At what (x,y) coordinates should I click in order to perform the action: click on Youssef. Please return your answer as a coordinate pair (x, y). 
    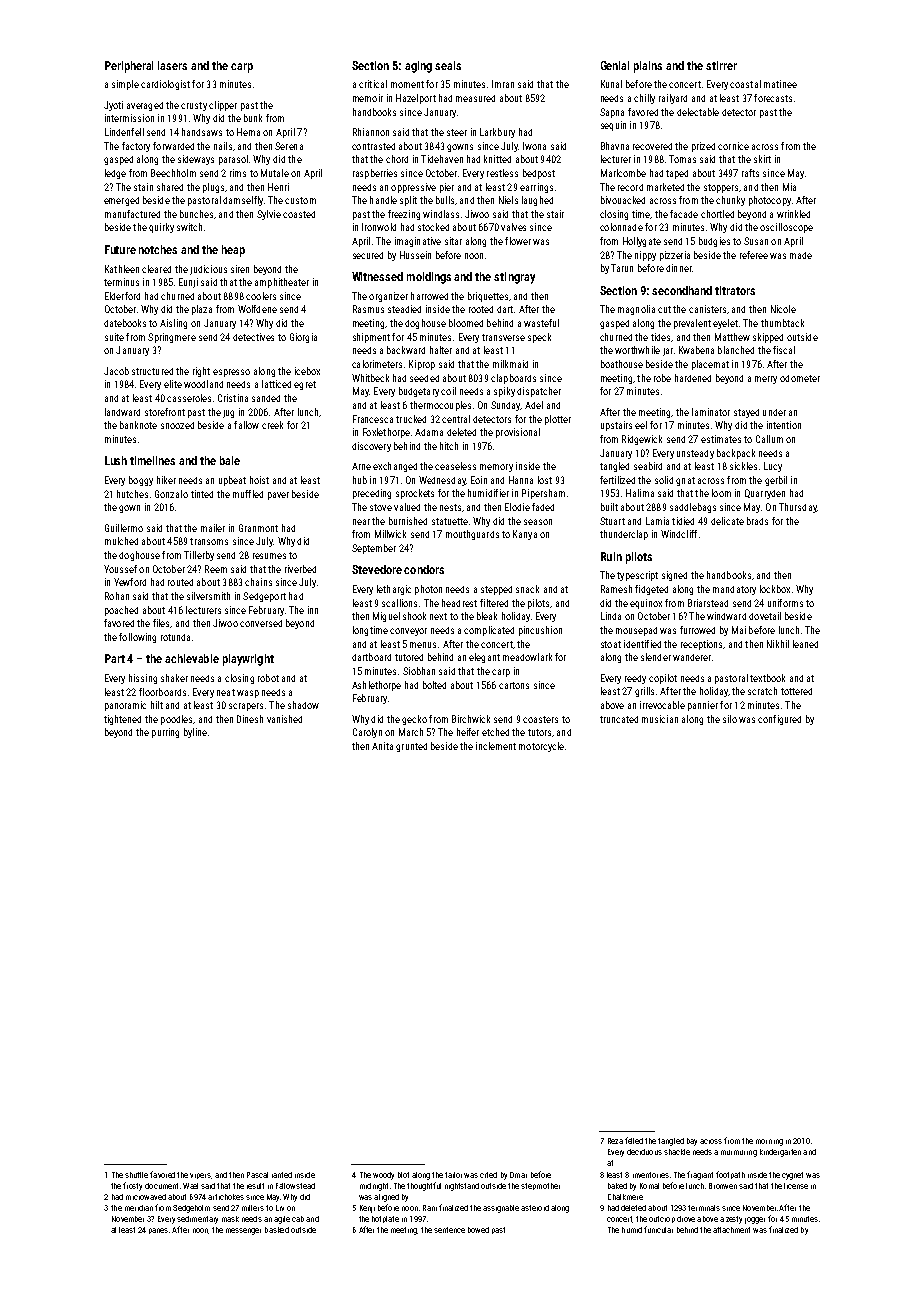
    Looking at the image, I should click on (120, 569).
